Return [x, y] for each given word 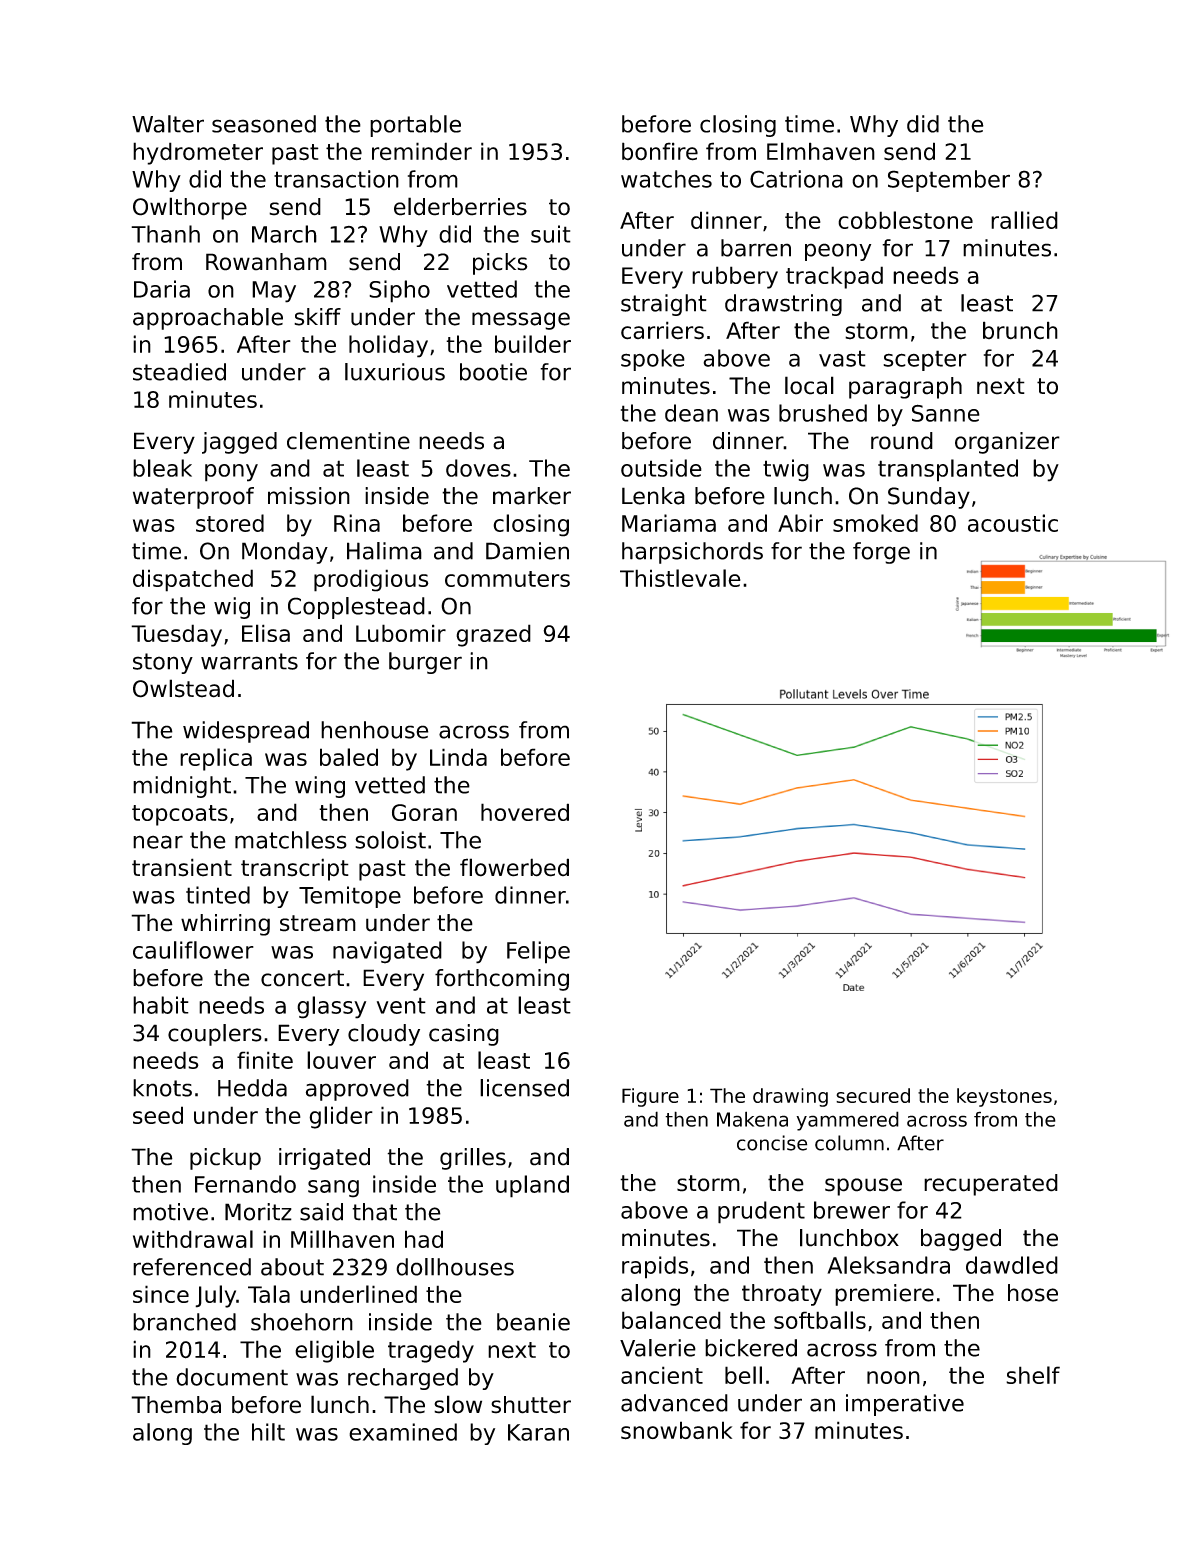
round [902, 441]
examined [403, 1432]
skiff [317, 317]
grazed [493, 635]
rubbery [735, 277]
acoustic [1013, 523]
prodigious [371, 580]
